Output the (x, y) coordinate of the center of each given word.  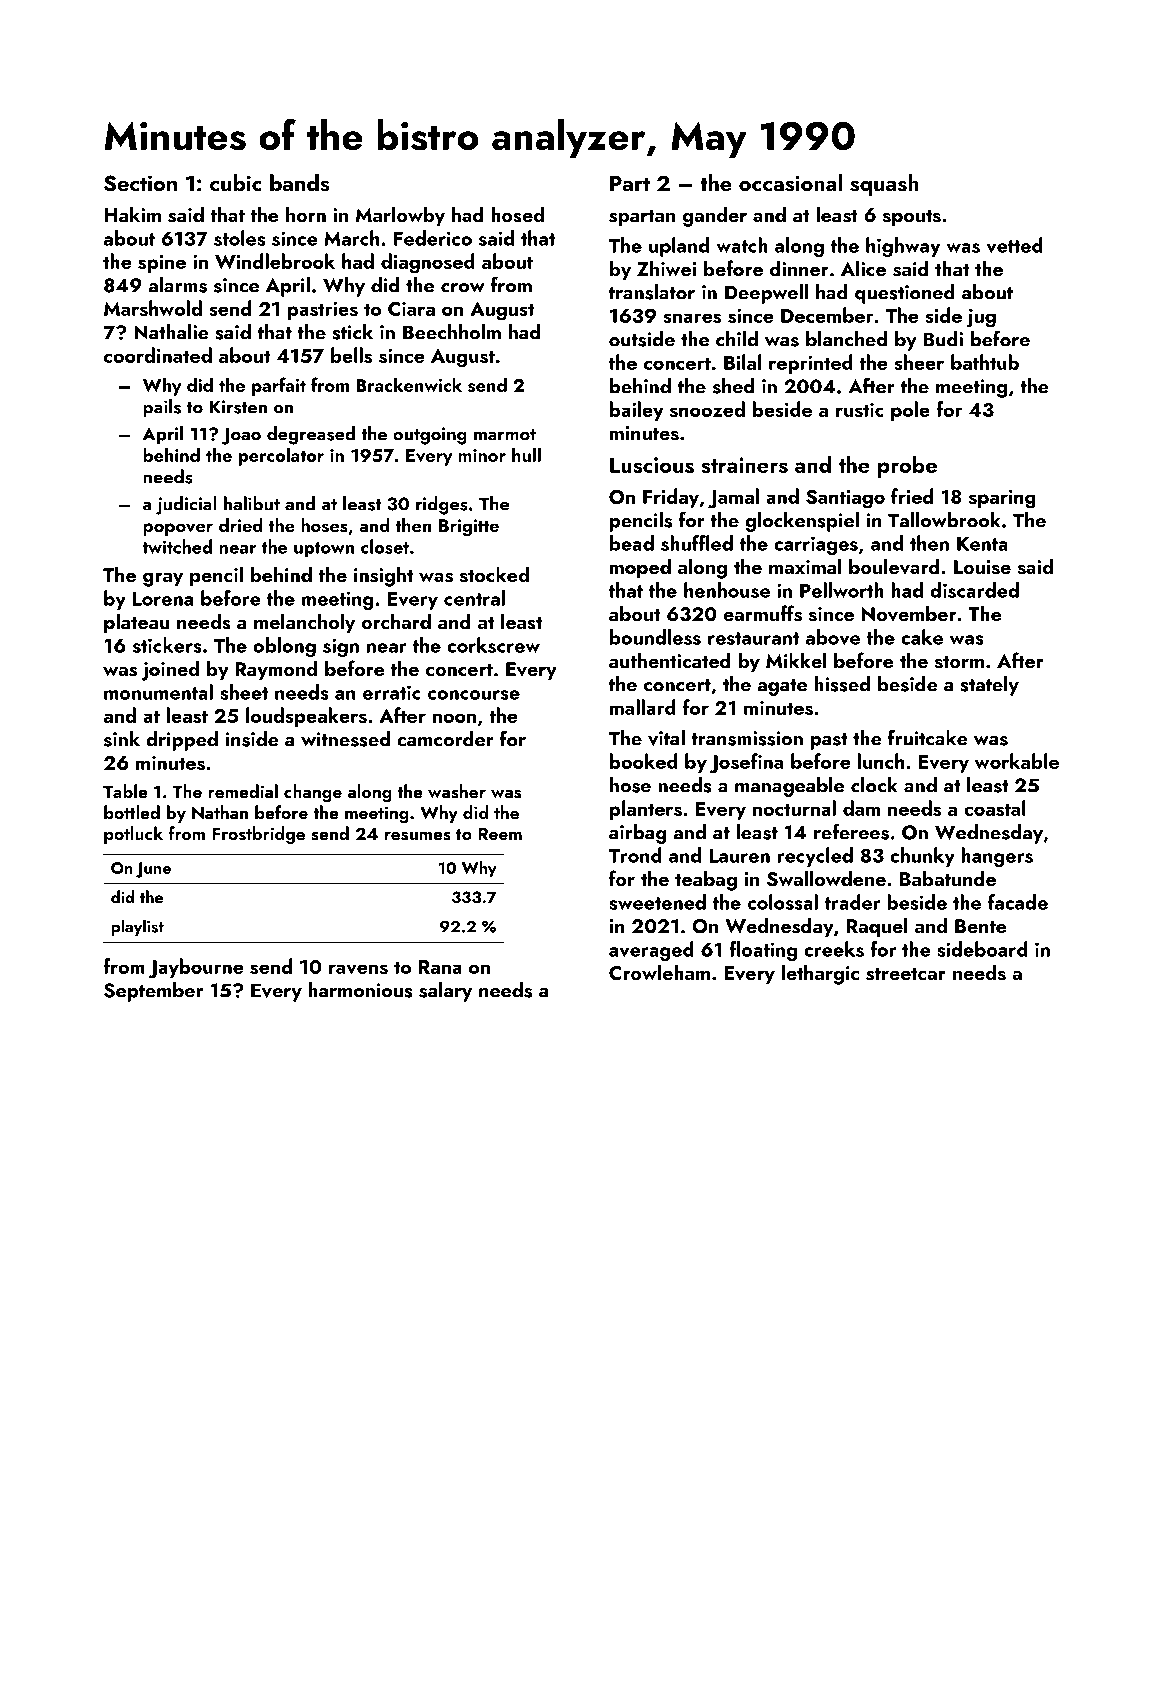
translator (652, 292)
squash (884, 185)
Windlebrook (275, 261)
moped (640, 568)
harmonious (360, 990)
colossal (783, 902)
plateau (137, 623)
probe (907, 467)
